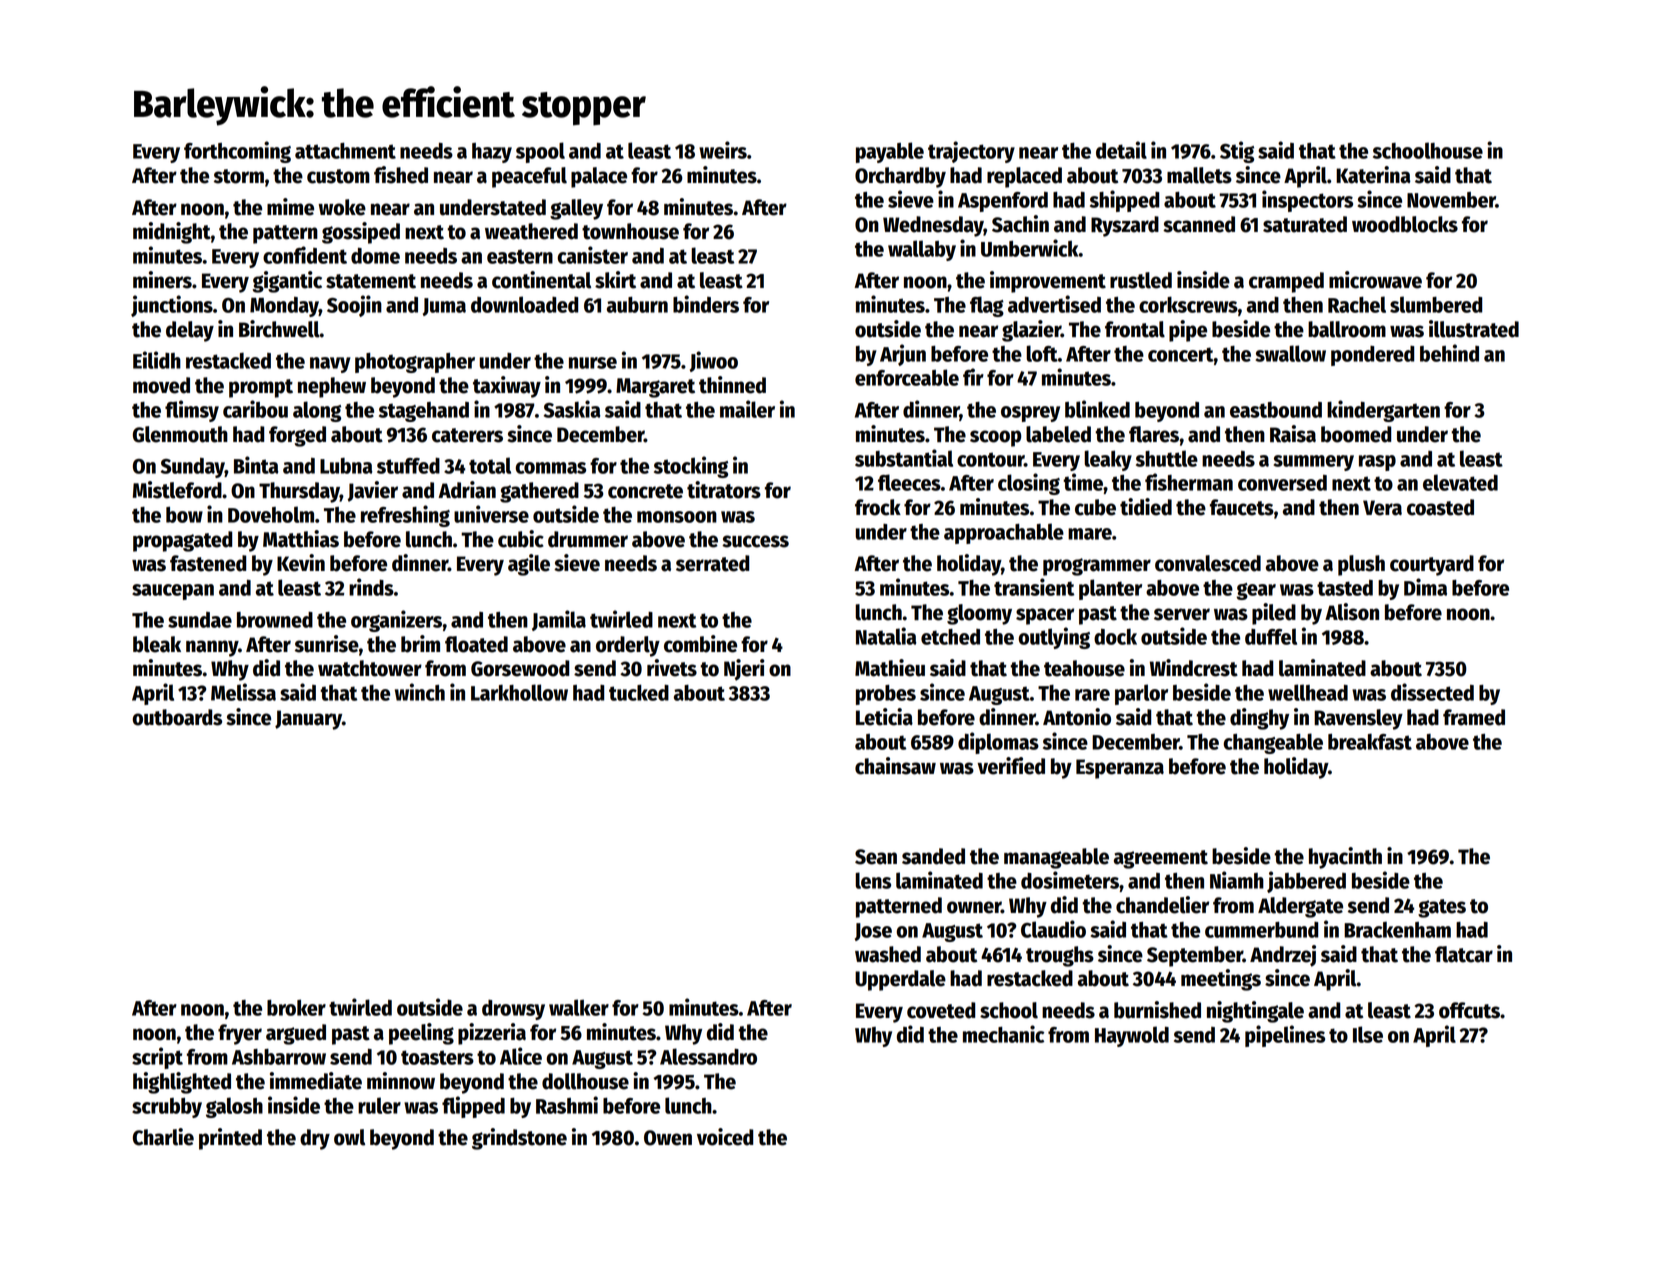 Image resolution: width=1653 pixels, height=1277 pixels. I want to click on transient, so click(1034, 587).
